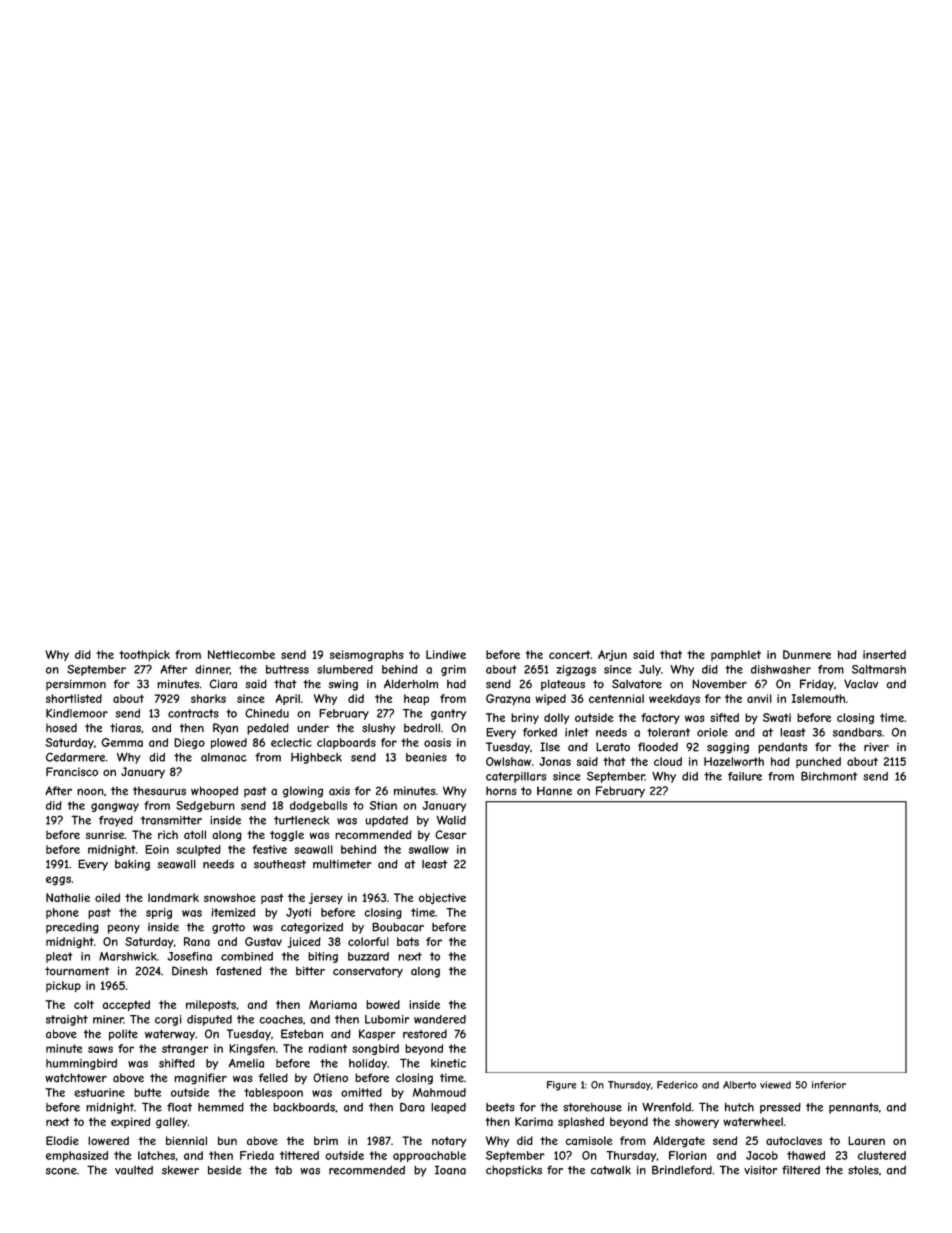 The height and width of the page is (1233, 952). What do you see at coordinates (63, 986) in the page?
I see `pickup` at bounding box center [63, 986].
